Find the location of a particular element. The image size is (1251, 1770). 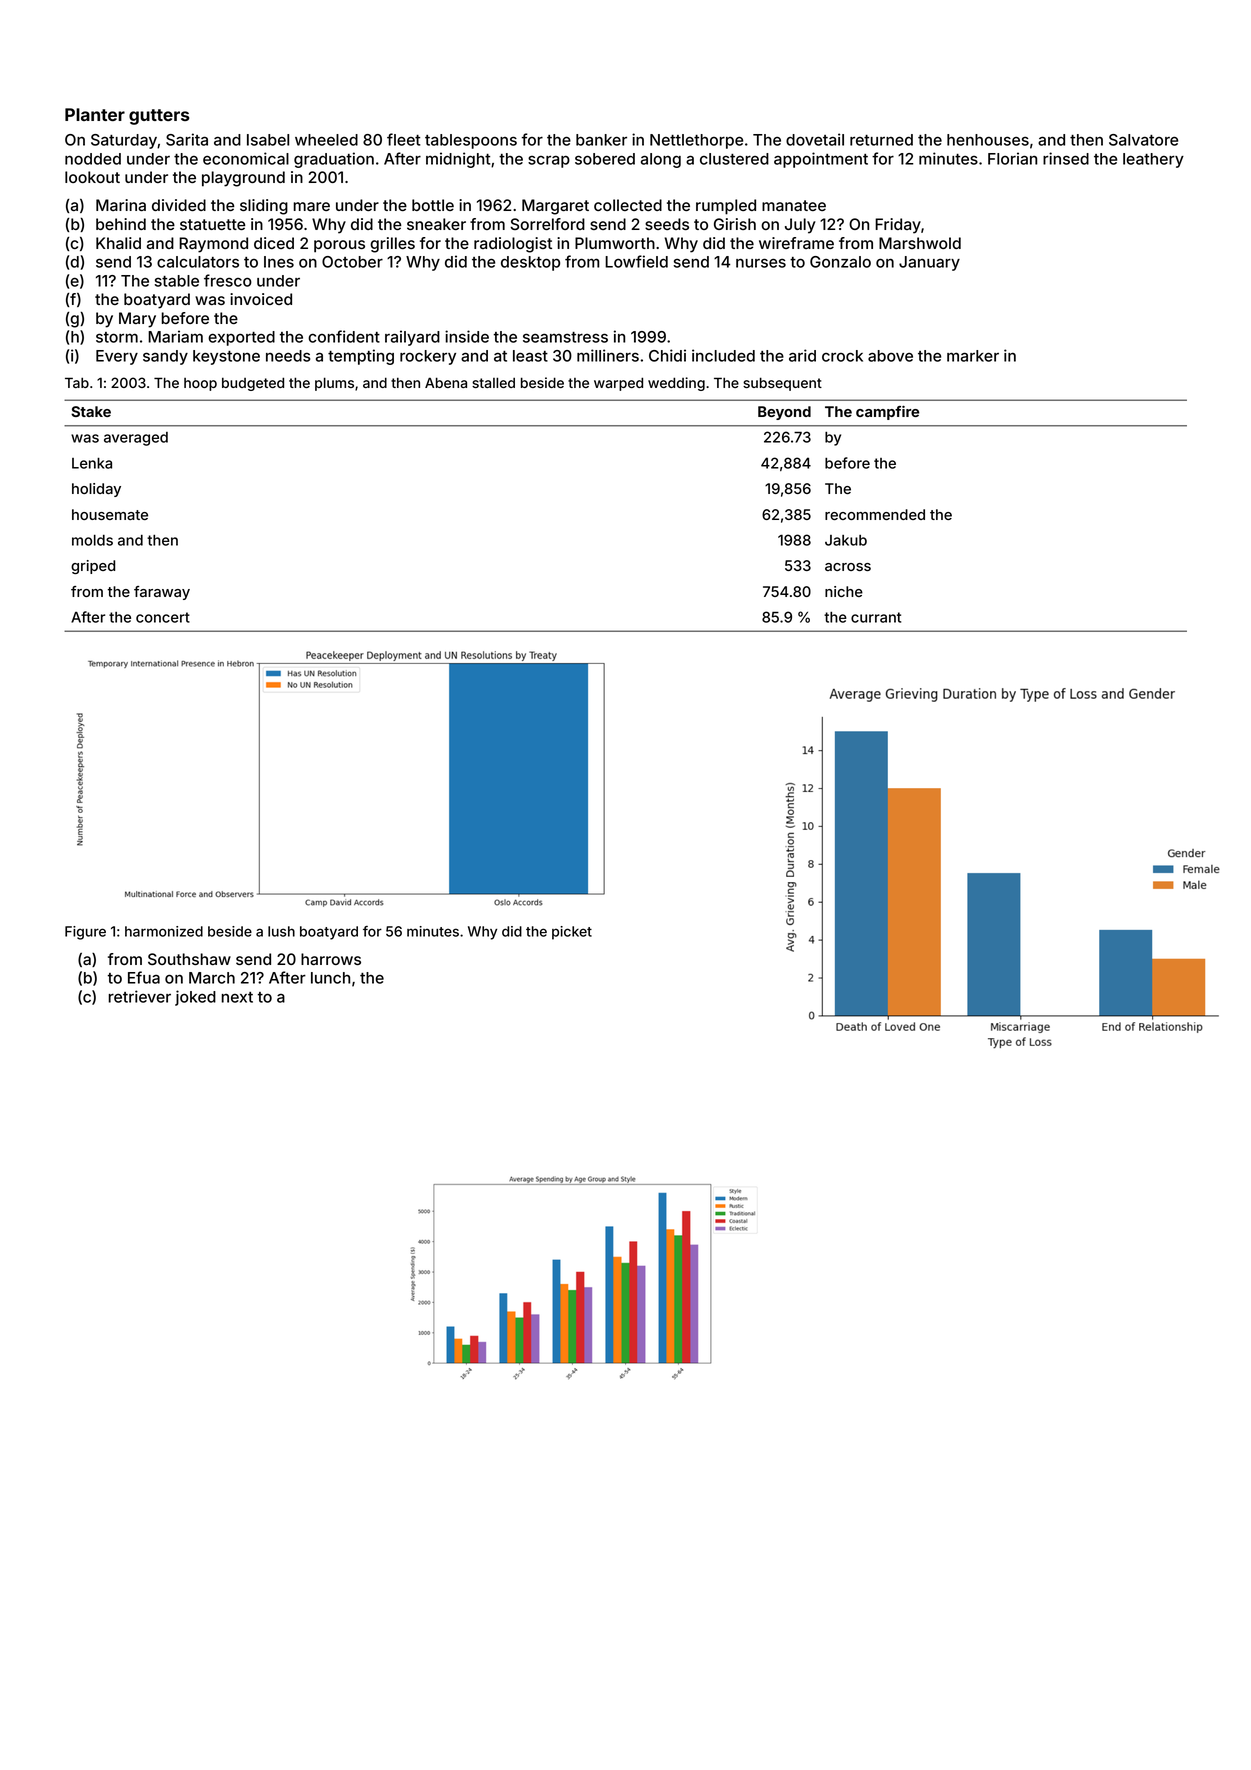

sneaker is located at coordinates (436, 224).
